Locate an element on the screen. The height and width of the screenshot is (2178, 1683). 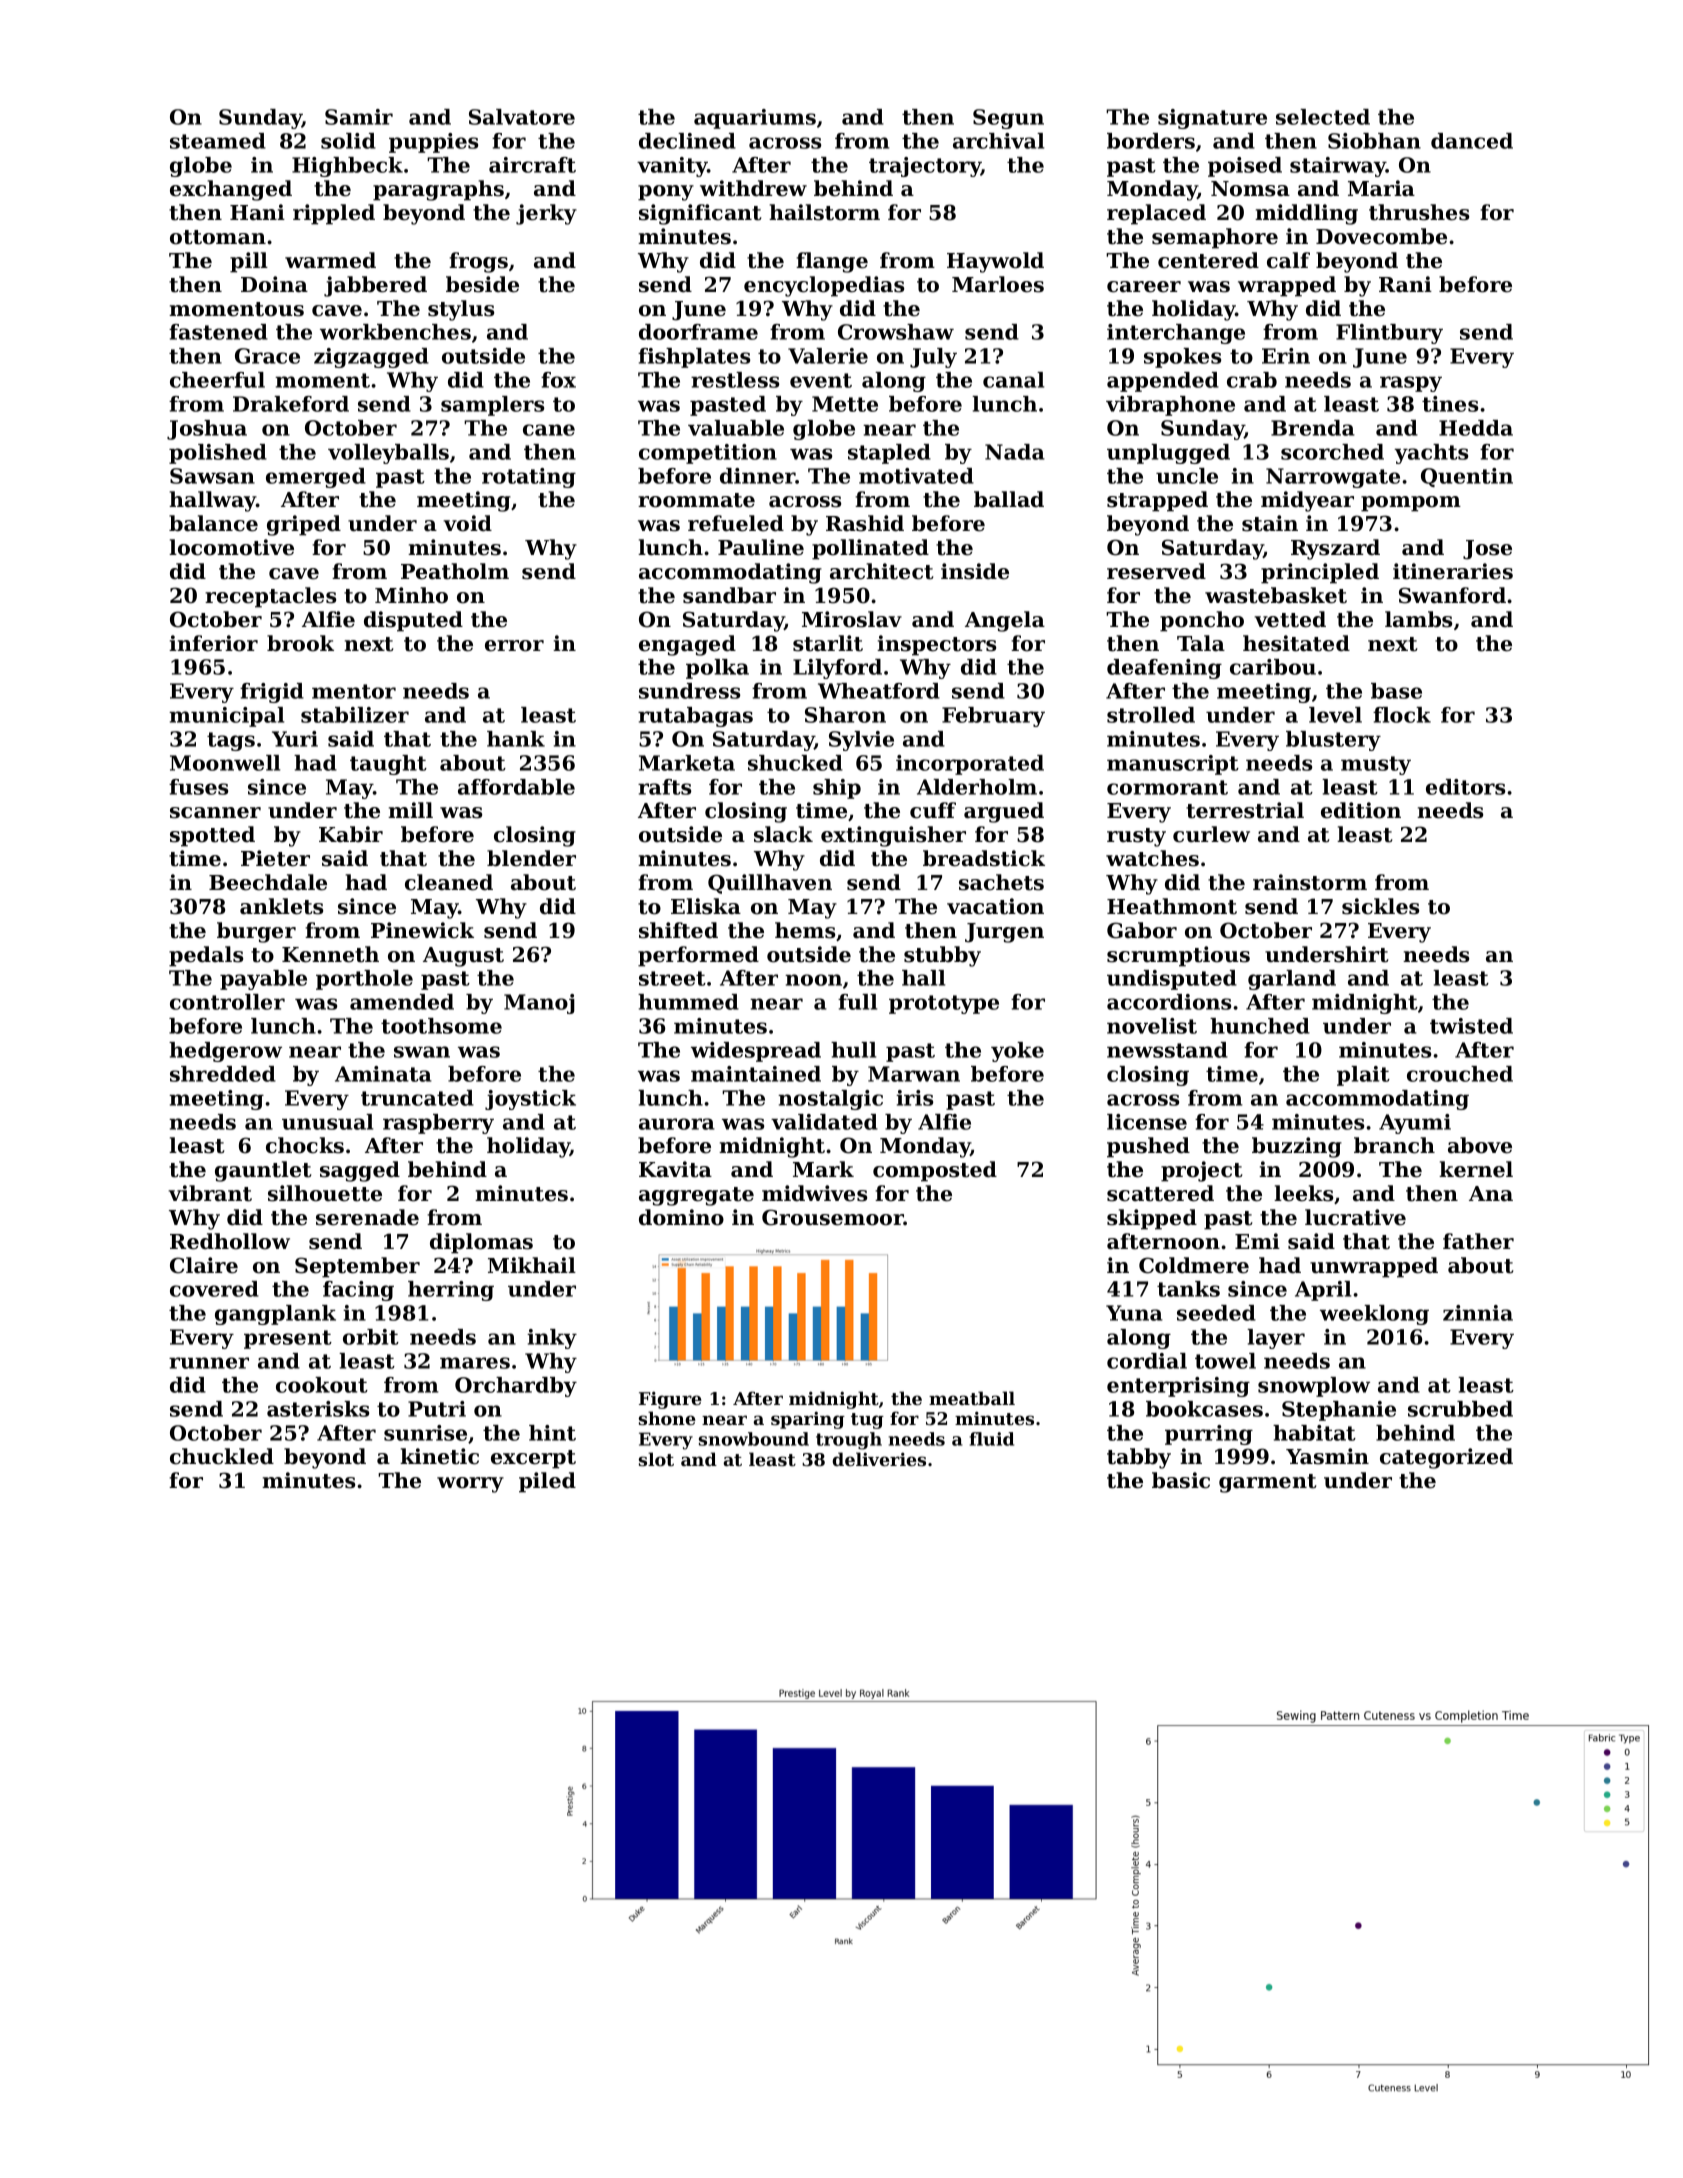
Ryszard is located at coordinates (1335, 549).
